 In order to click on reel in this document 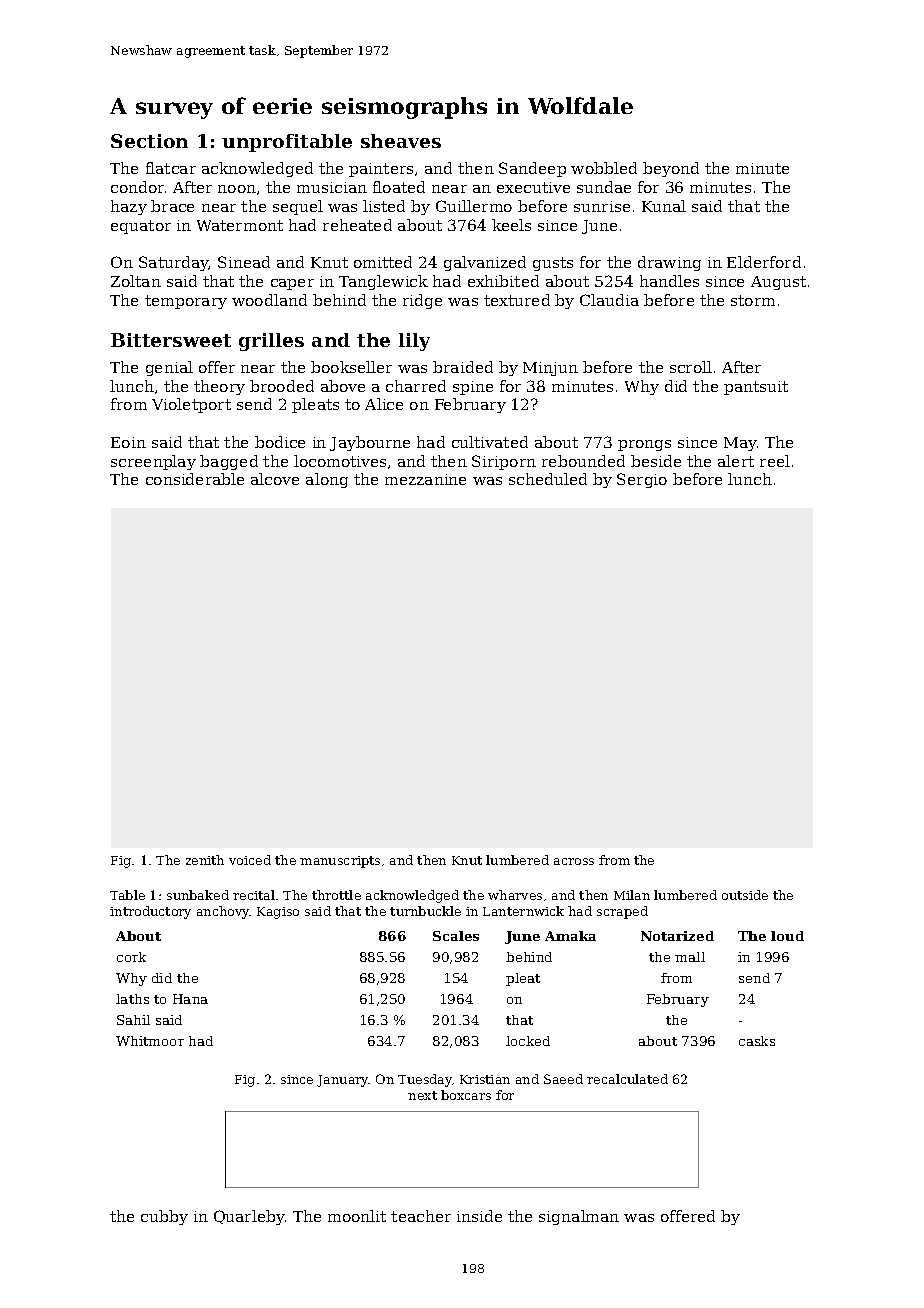, I will do `click(775, 461)`.
